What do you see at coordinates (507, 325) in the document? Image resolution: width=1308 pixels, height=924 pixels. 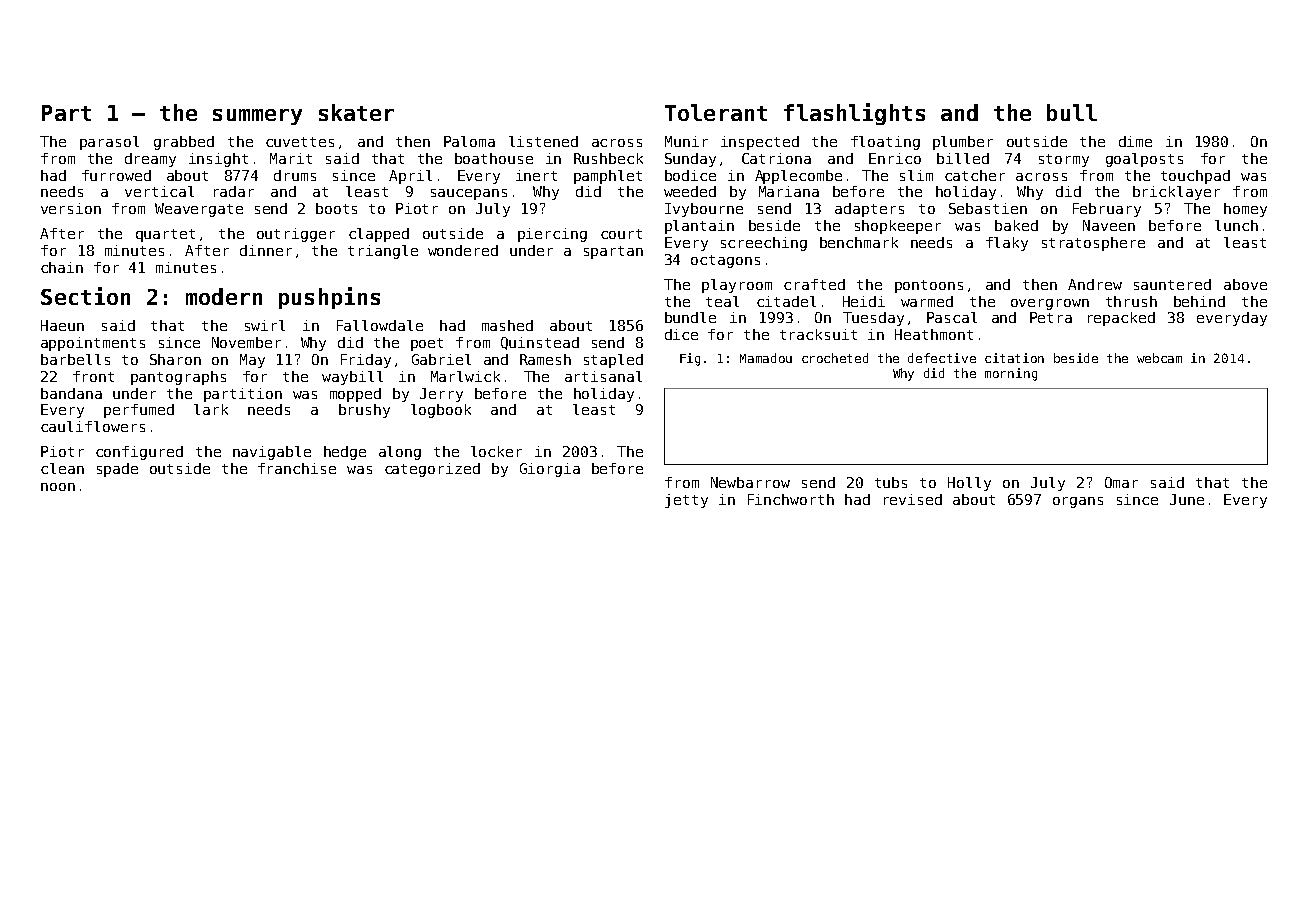 I see `mashed` at bounding box center [507, 325].
